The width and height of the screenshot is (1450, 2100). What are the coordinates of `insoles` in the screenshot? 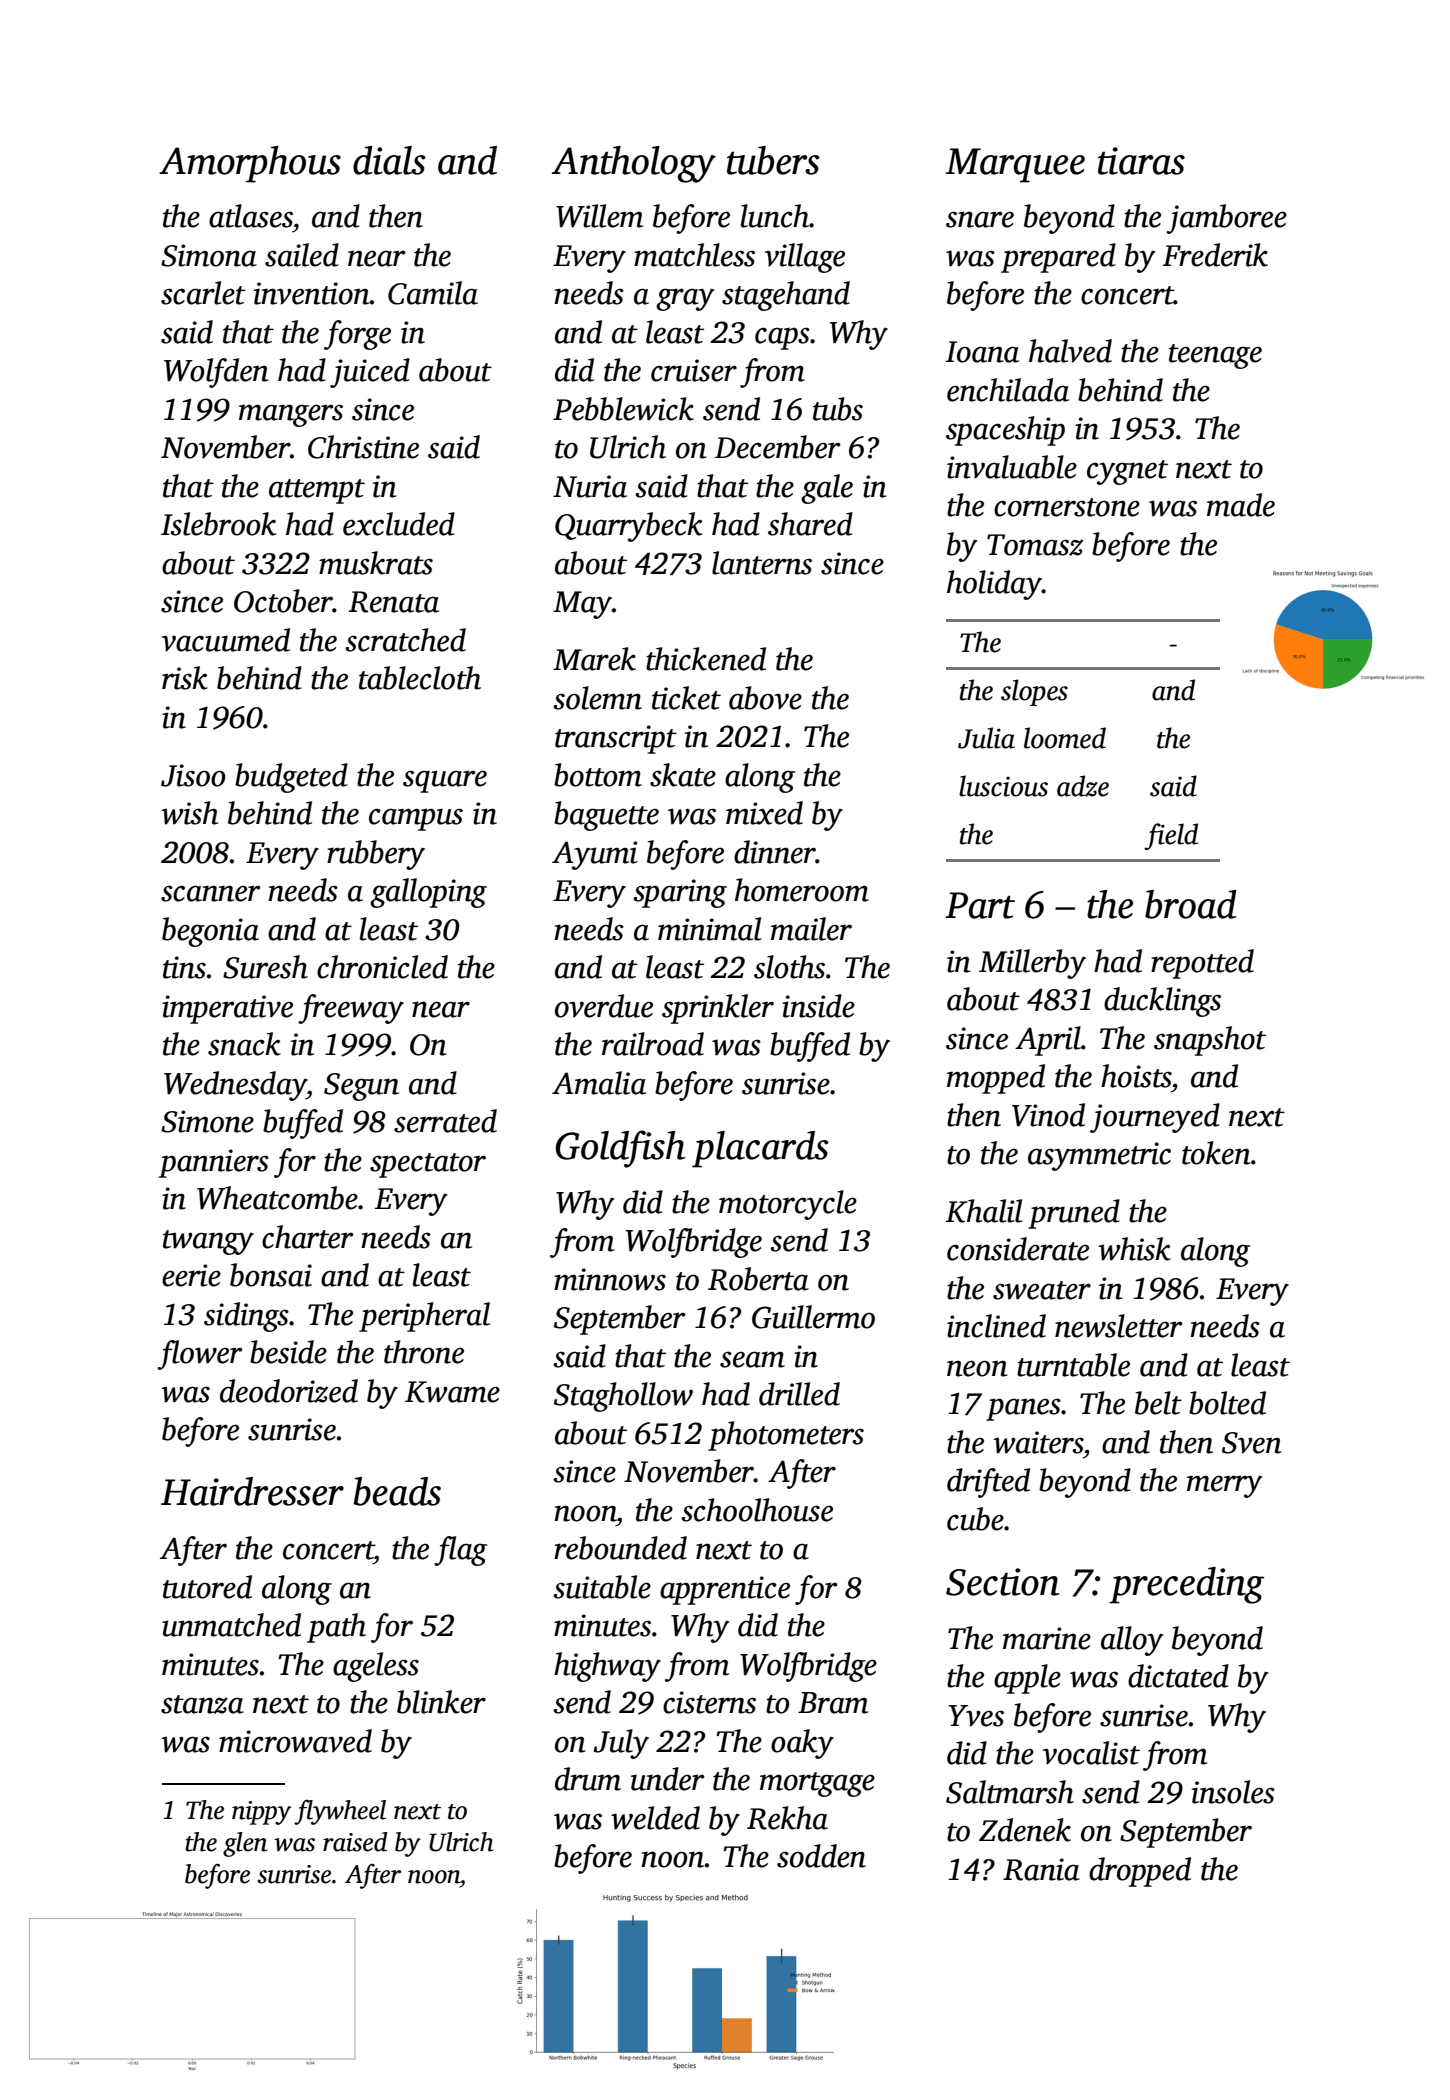 It's located at (1233, 1792).
